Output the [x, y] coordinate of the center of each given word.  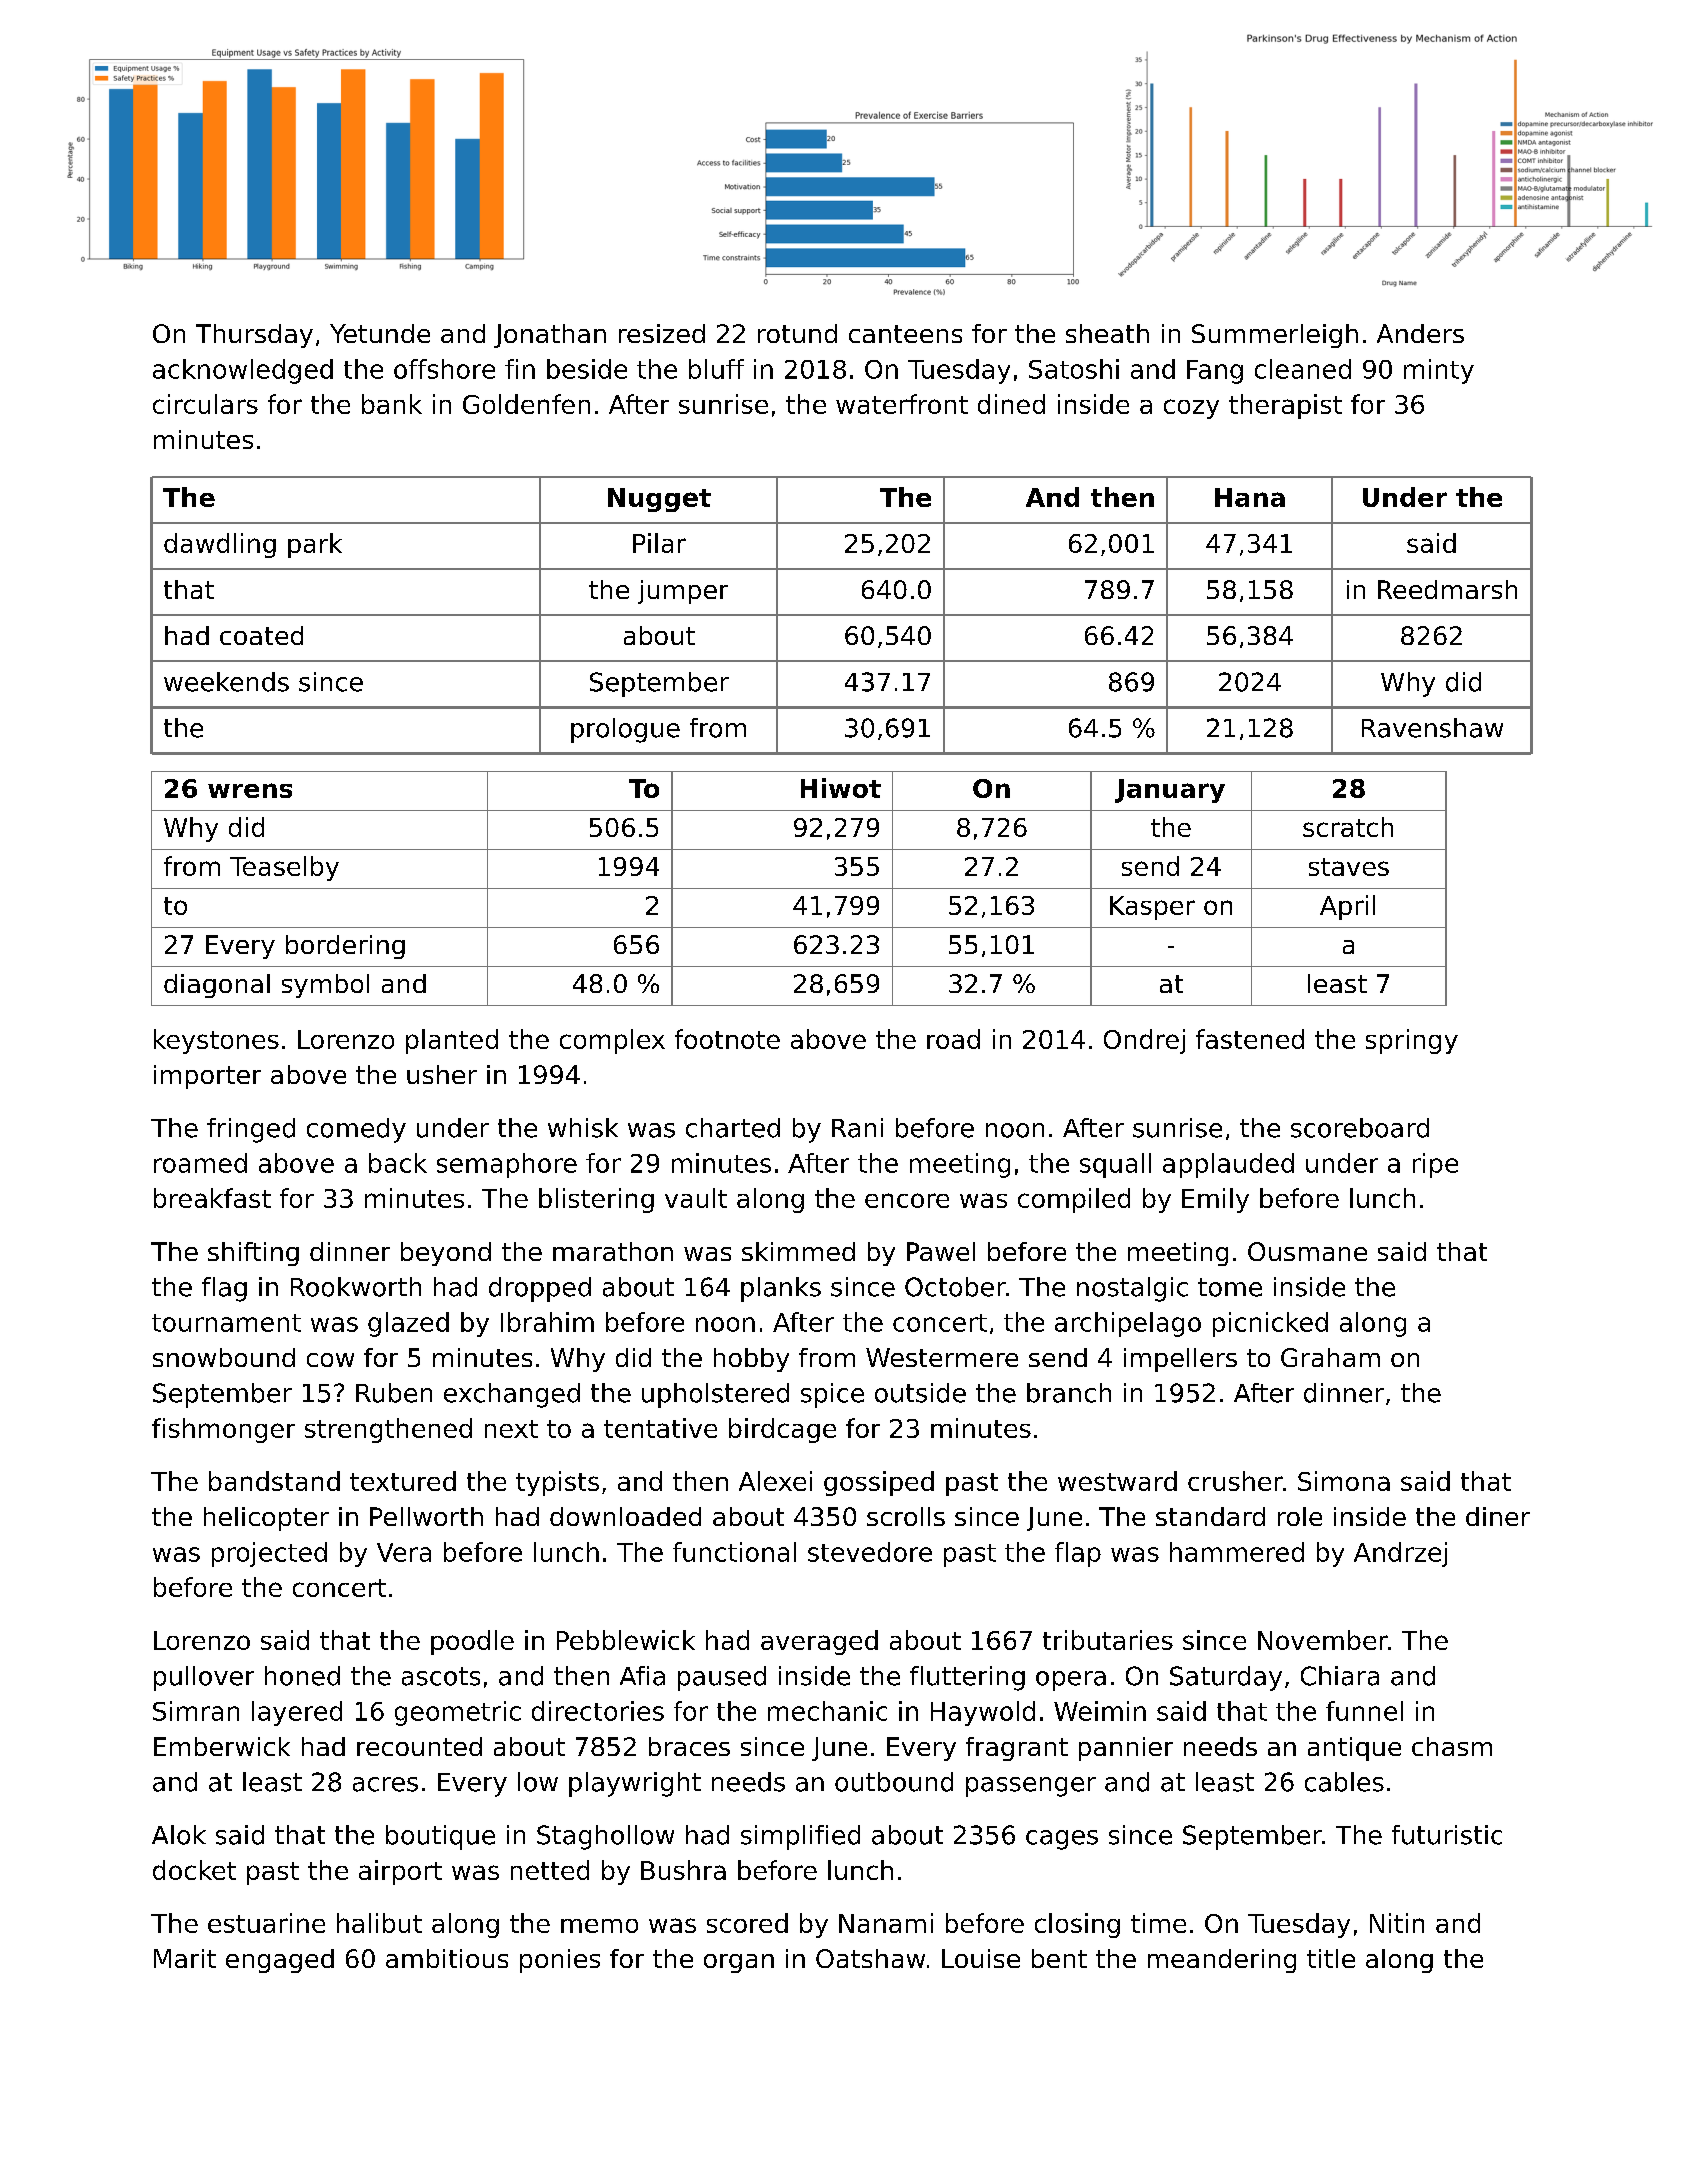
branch [1069, 1393]
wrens [250, 790]
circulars [205, 404]
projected [269, 1554]
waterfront [902, 404]
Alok [179, 1835]
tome [1230, 1287]
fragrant [1017, 1749]
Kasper [1152, 908]
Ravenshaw [1432, 728]
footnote [727, 1039]
